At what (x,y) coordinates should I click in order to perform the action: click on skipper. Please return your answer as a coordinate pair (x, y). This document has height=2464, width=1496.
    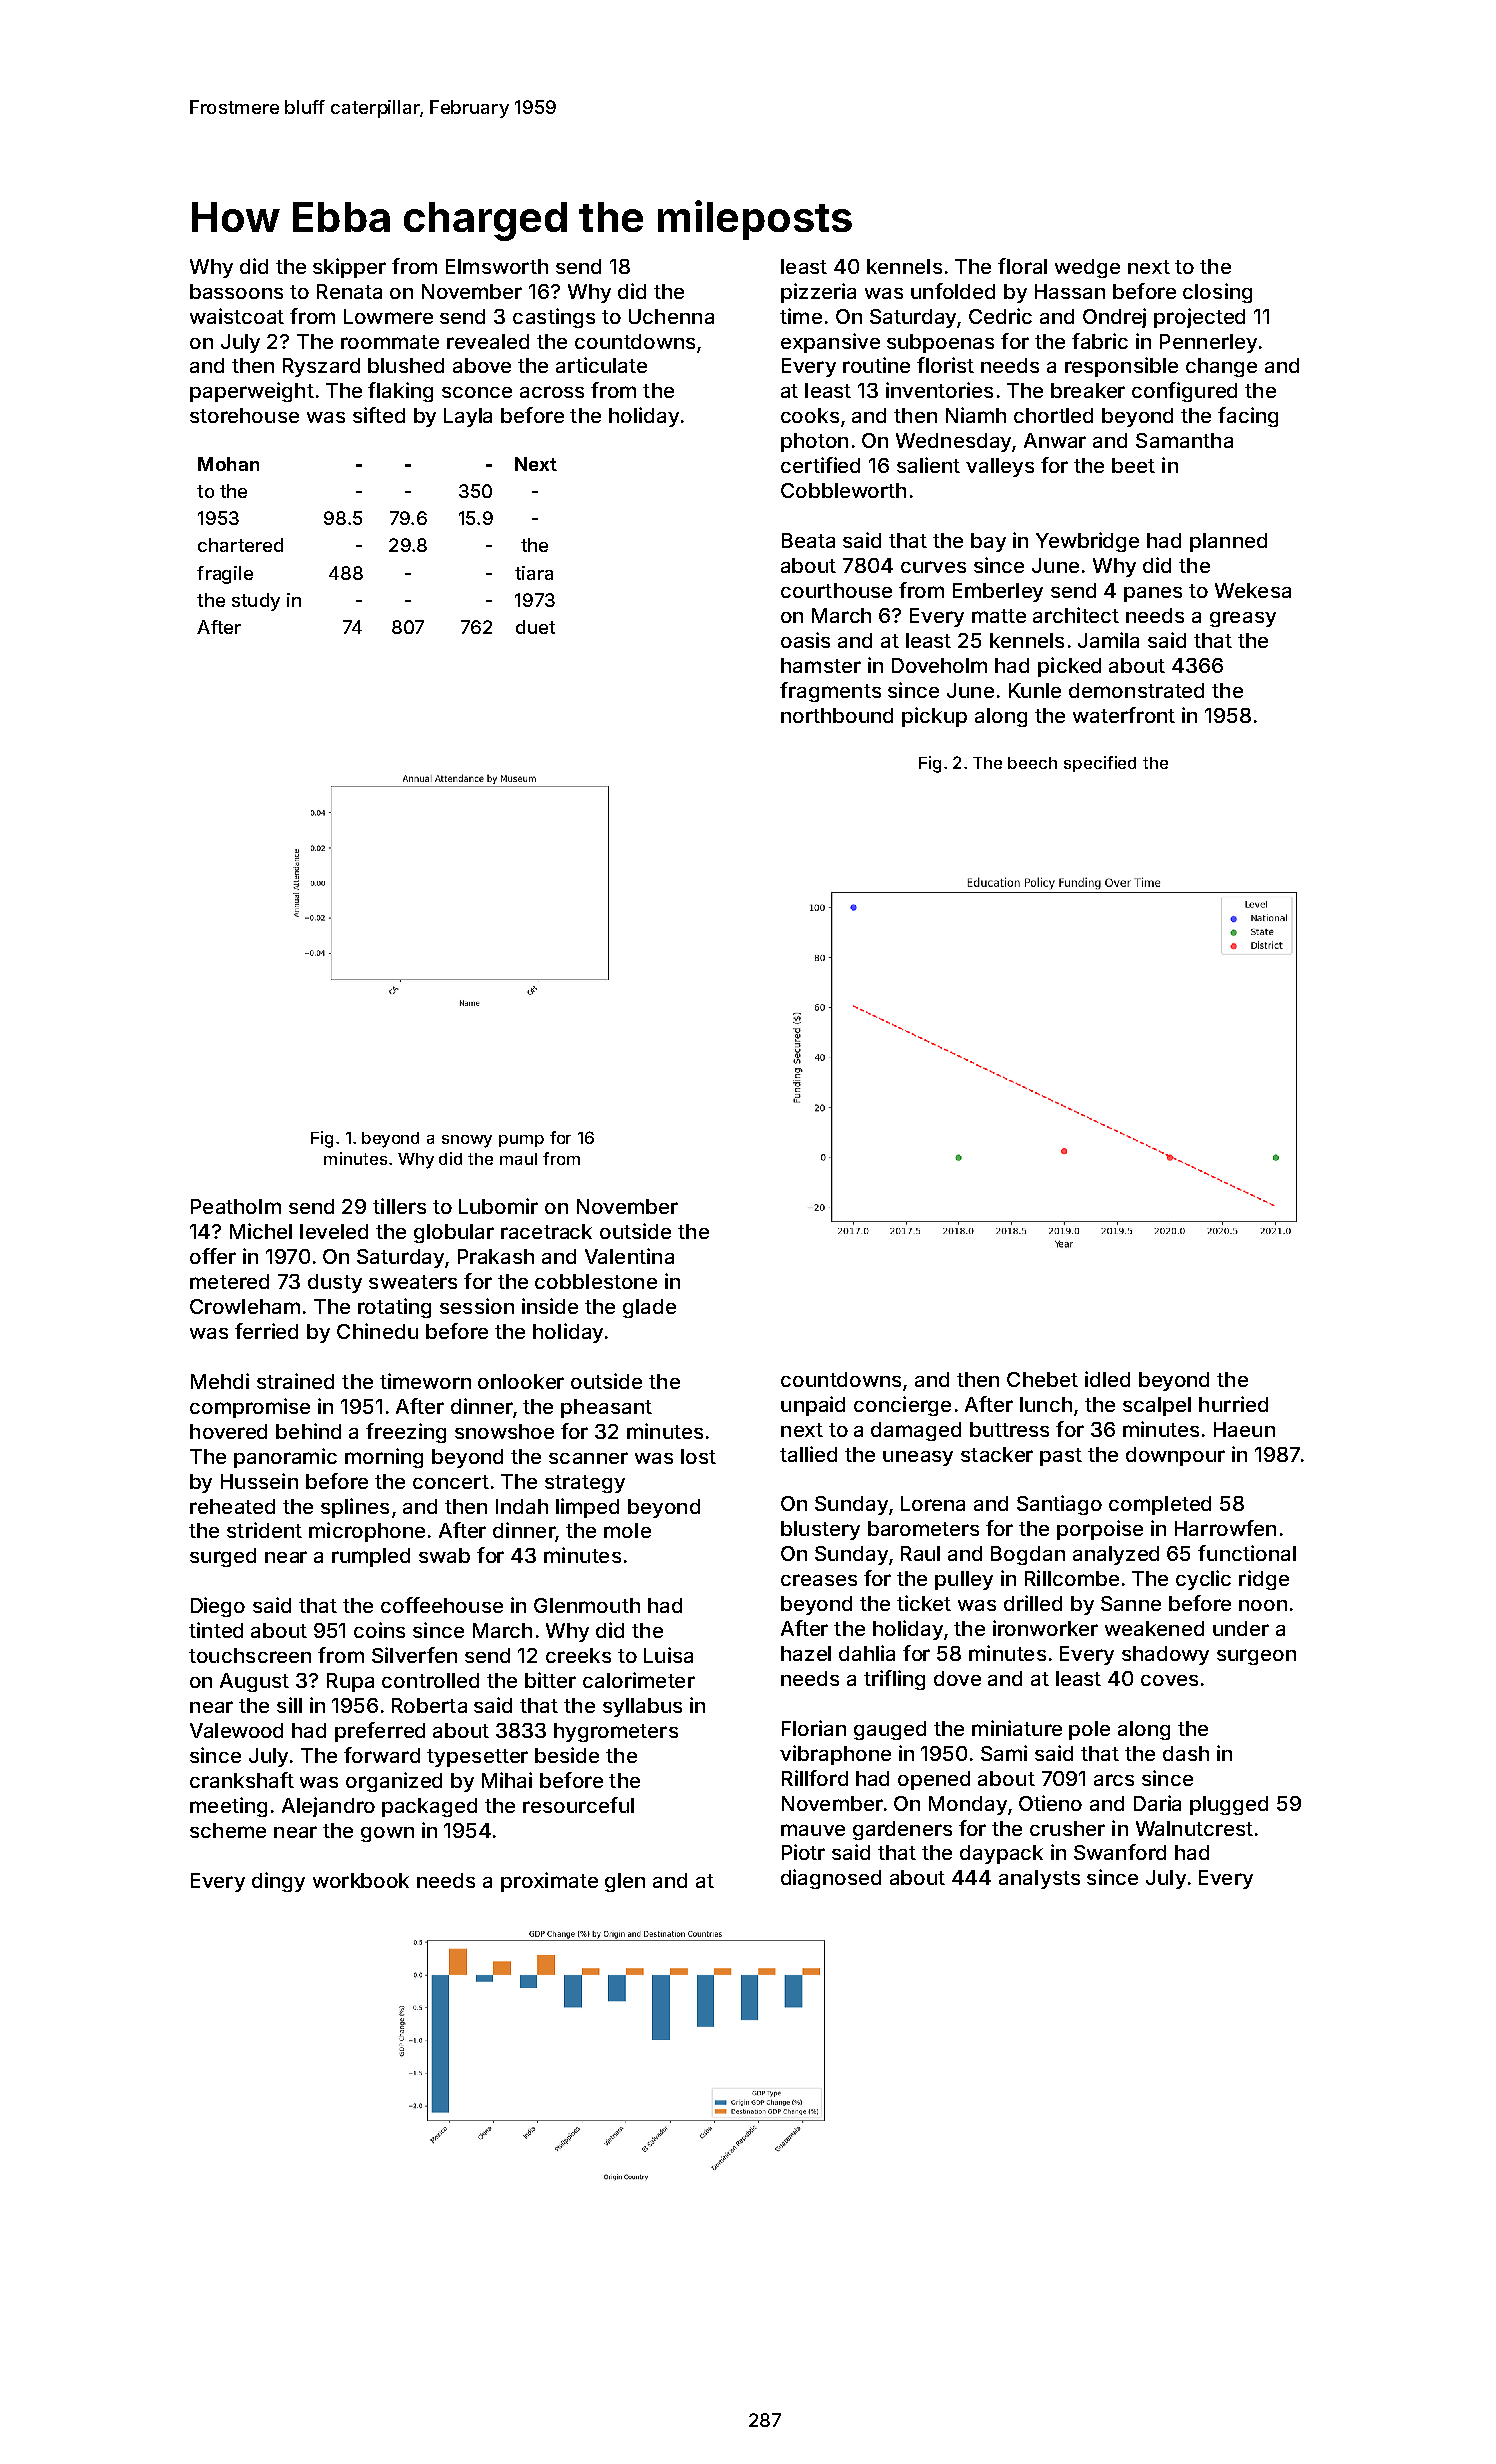
    Looking at the image, I should click on (349, 268).
